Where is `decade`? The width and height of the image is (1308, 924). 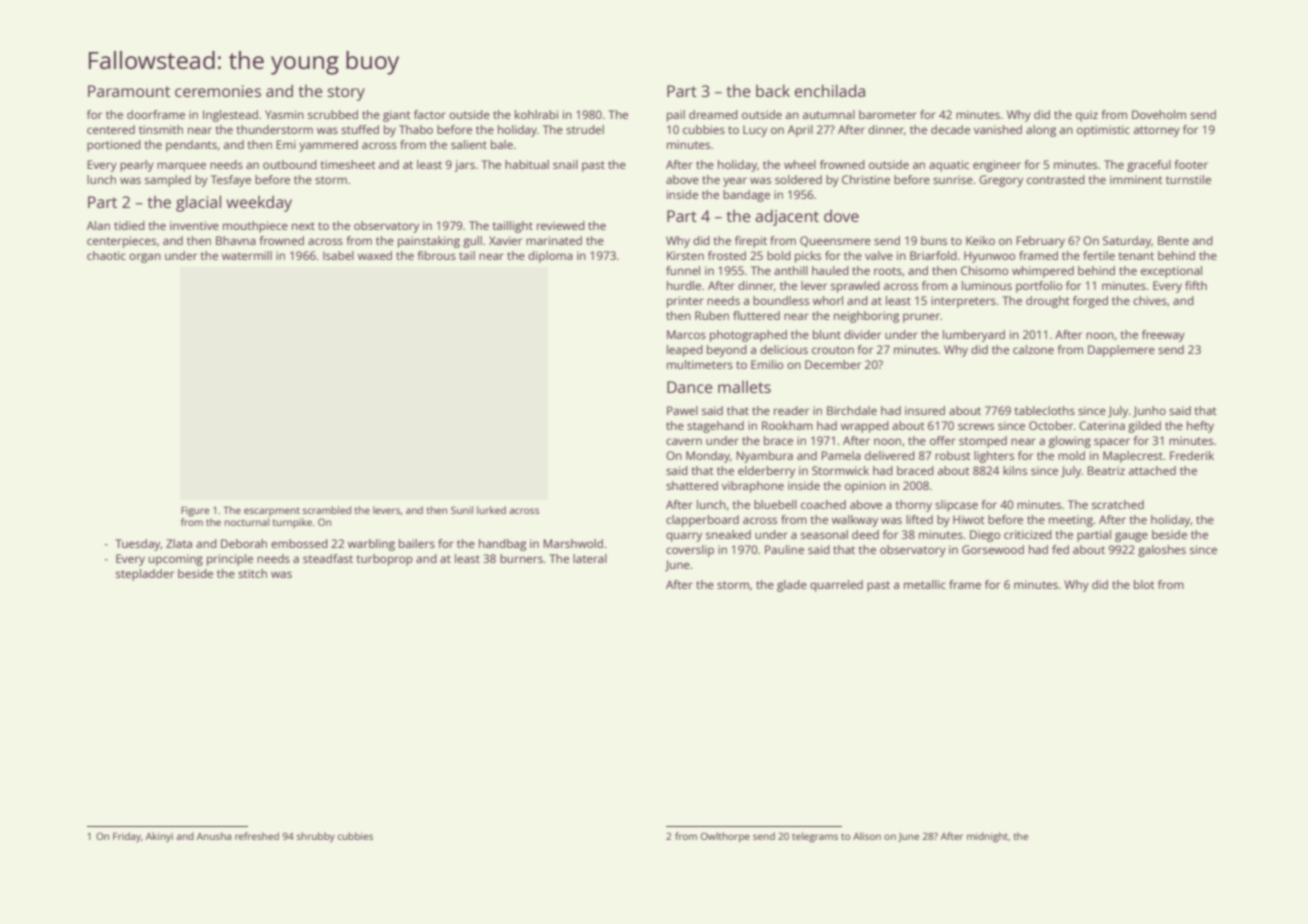 decade is located at coordinates (950, 129).
